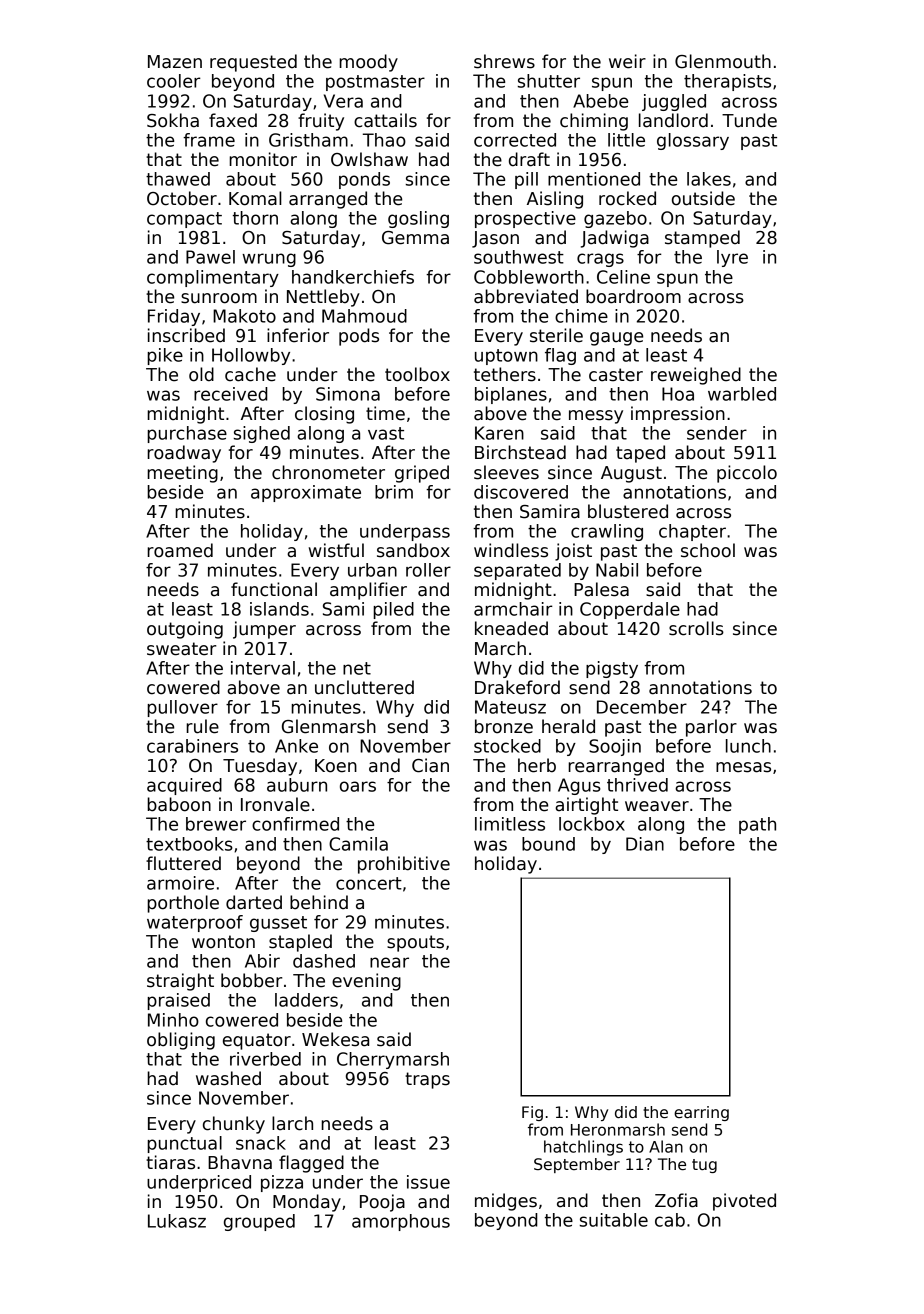 Image resolution: width=924 pixels, height=1314 pixels. Describe the element at coordinates (743, 767) in the screenshot. I see `mesas` at that location.
